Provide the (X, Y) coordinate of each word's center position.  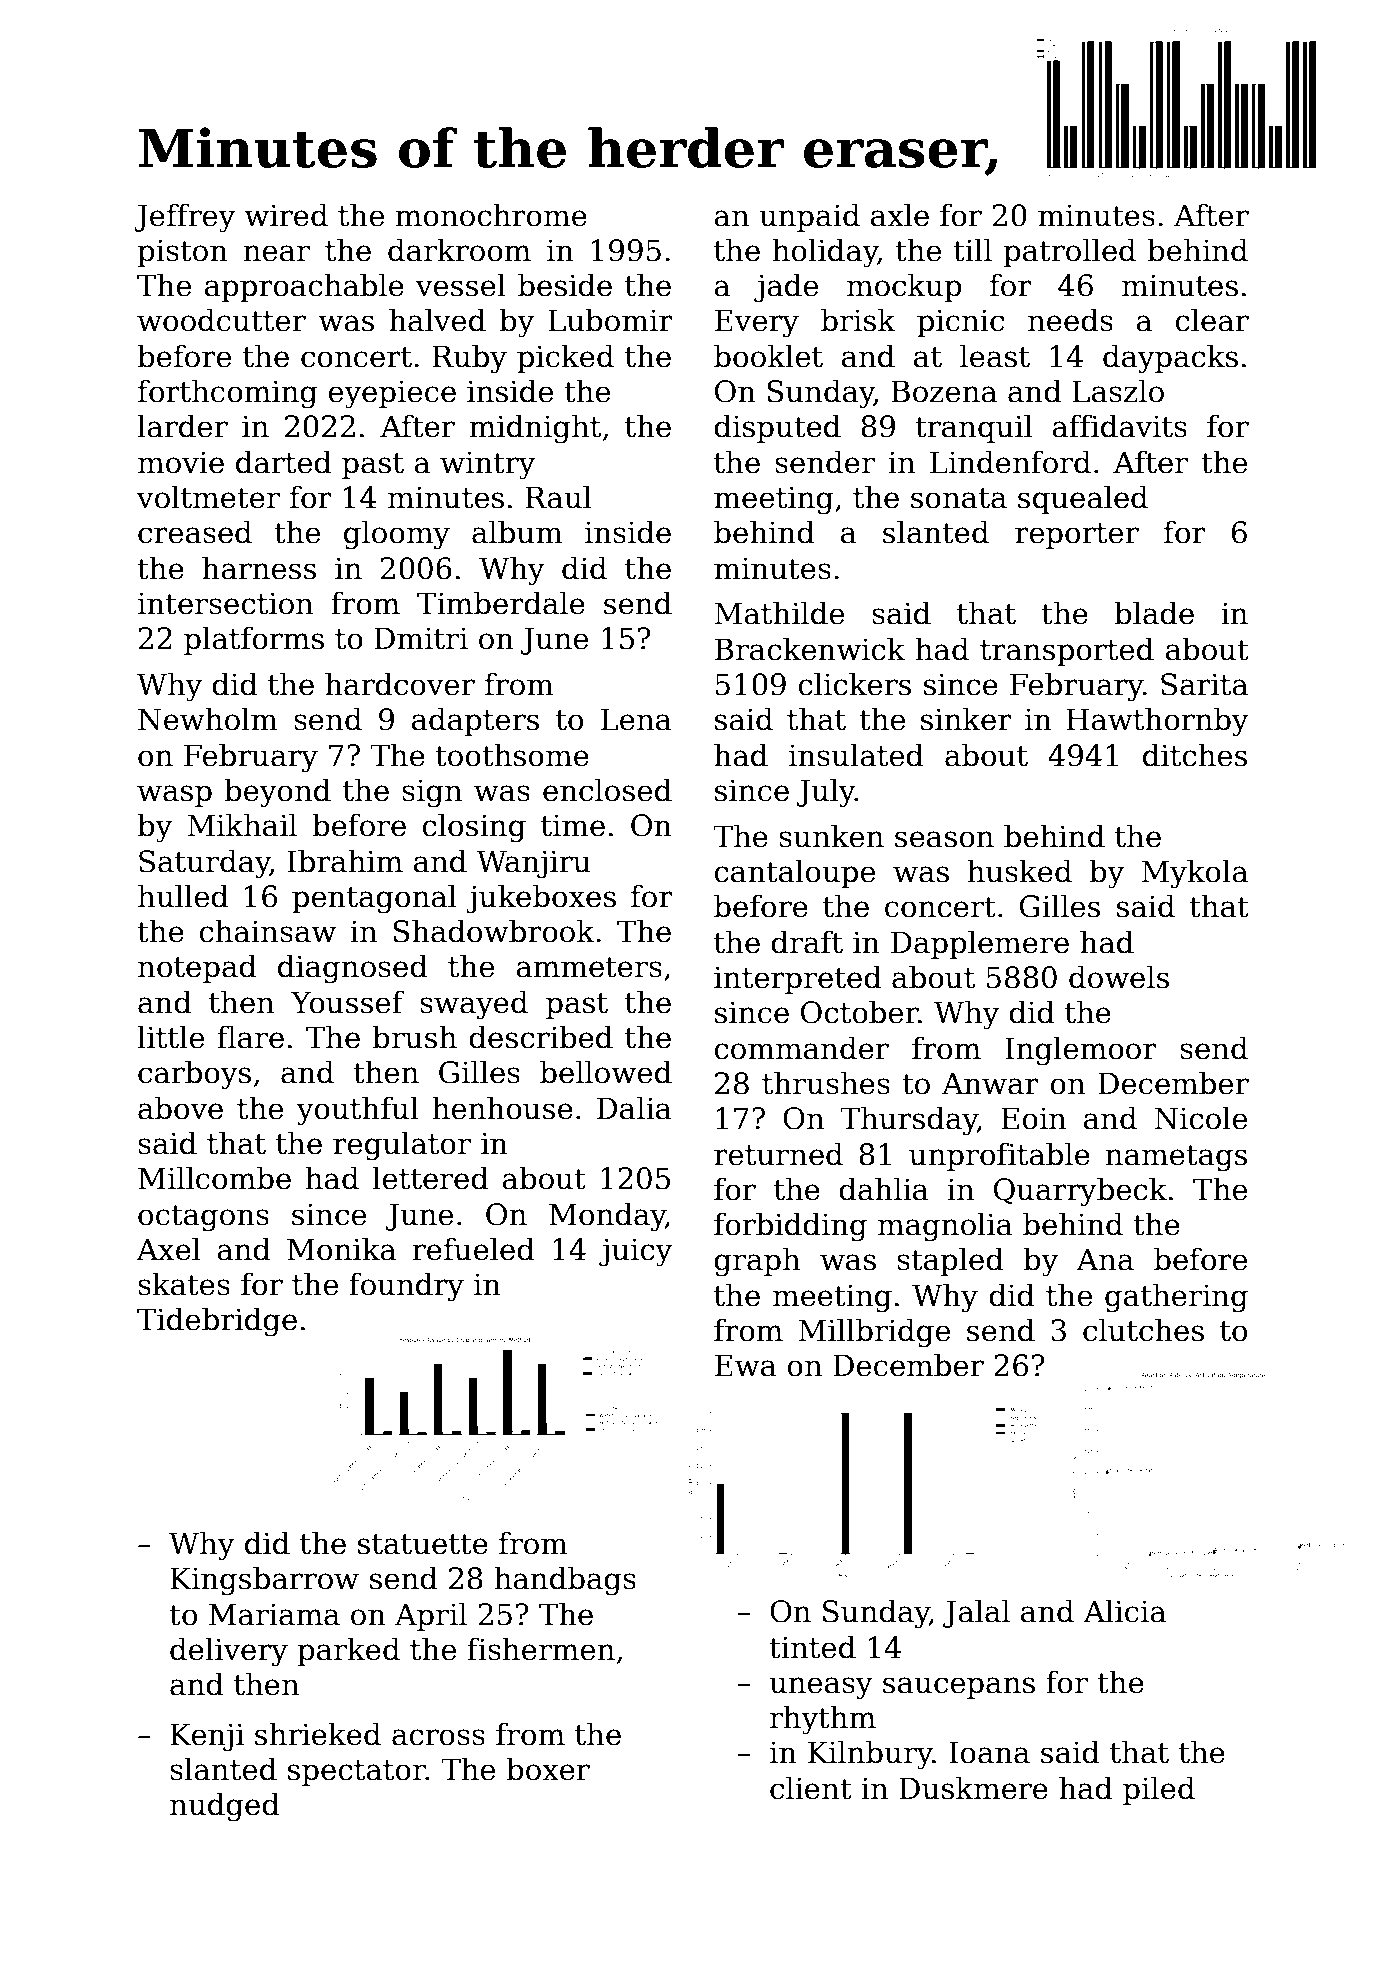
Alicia (1124, 1611)
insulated (856, 755)
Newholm (208, 719)
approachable (304, 287)
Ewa (746, 1365)
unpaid (809, 217)
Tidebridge (217, 1322)
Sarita (1204, 684)
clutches (1143, 1330)
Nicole (1200, 1118)
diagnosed (352, 969)
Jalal (976, 1613)
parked (348, 1651)
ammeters (589, 967)
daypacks (1170, 359)
